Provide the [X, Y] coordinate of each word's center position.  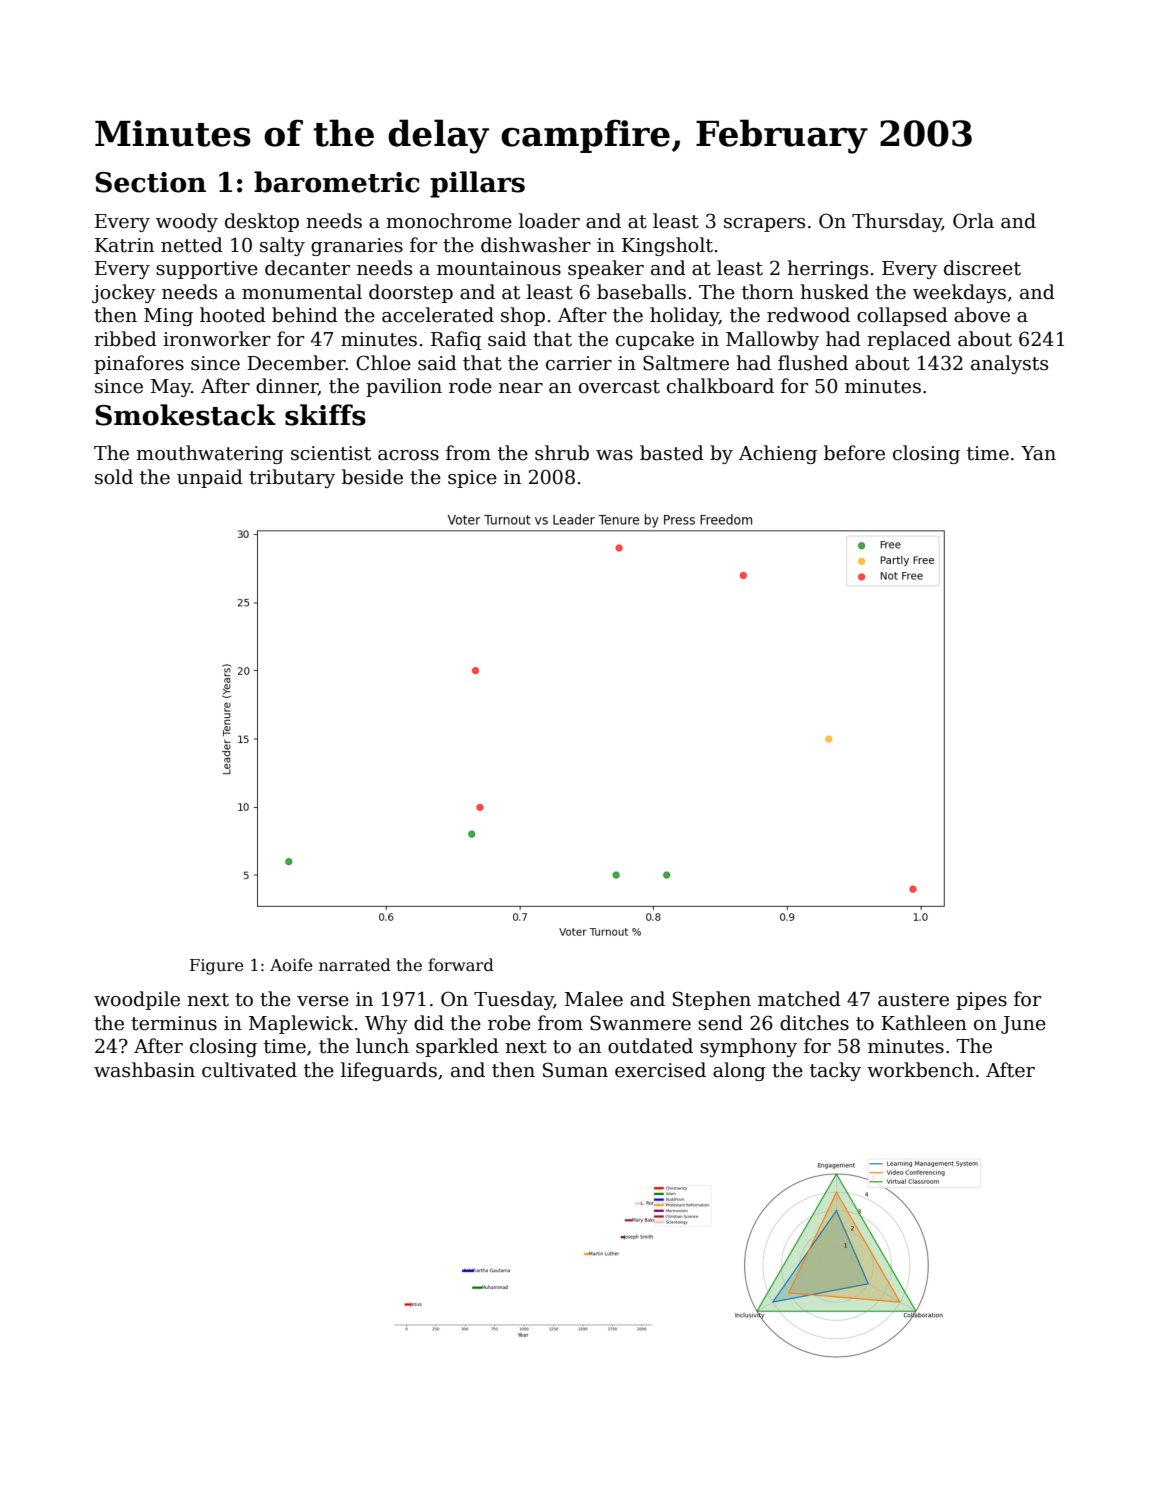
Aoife [291, 965]
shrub [562, 453]
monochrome [449, 221]
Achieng [778, 454]
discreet [982, 268]
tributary [292, 478]
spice [472, 479]
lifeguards [389, 1071]
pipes [981, 1001]
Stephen [712, 1000]
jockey [124, 293]
